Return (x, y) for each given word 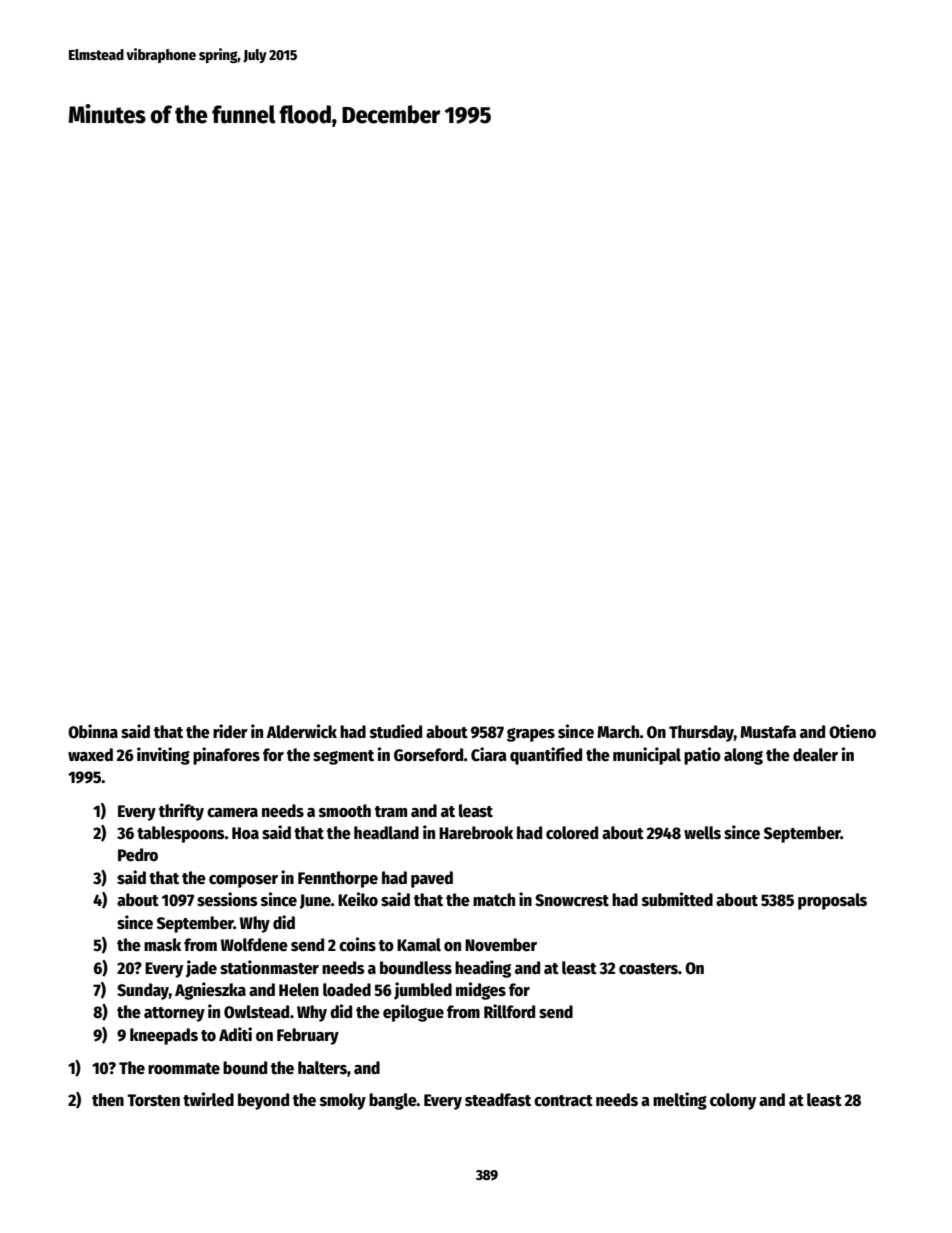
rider (230, 731)
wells (702, 833)
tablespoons (181, 834)
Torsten (153, 1100)
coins (357, 944)
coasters (648, 969)
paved (432, 879)
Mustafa (768, 732)
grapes (531, 735)
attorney (174, 1014)
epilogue (413, 1013)
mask (162, 945)
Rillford (509, 1011)
